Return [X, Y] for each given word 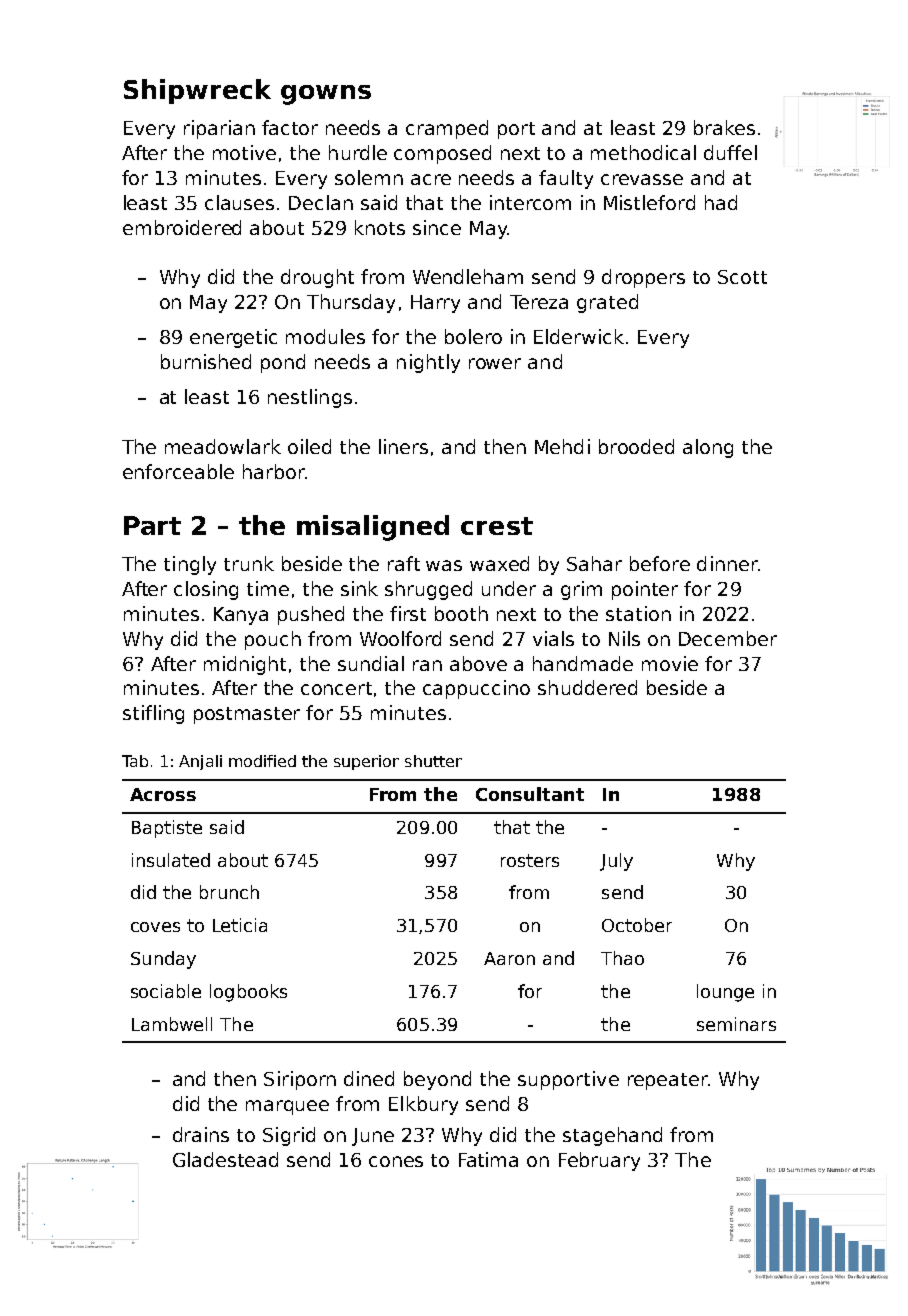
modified [262, 761]
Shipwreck [197, 91]
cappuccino [476, 689]
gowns [326, 95]
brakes [724, 127]
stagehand [612, 1136]
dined [369, 1078]
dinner [727, 563]
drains [201, 1134]
